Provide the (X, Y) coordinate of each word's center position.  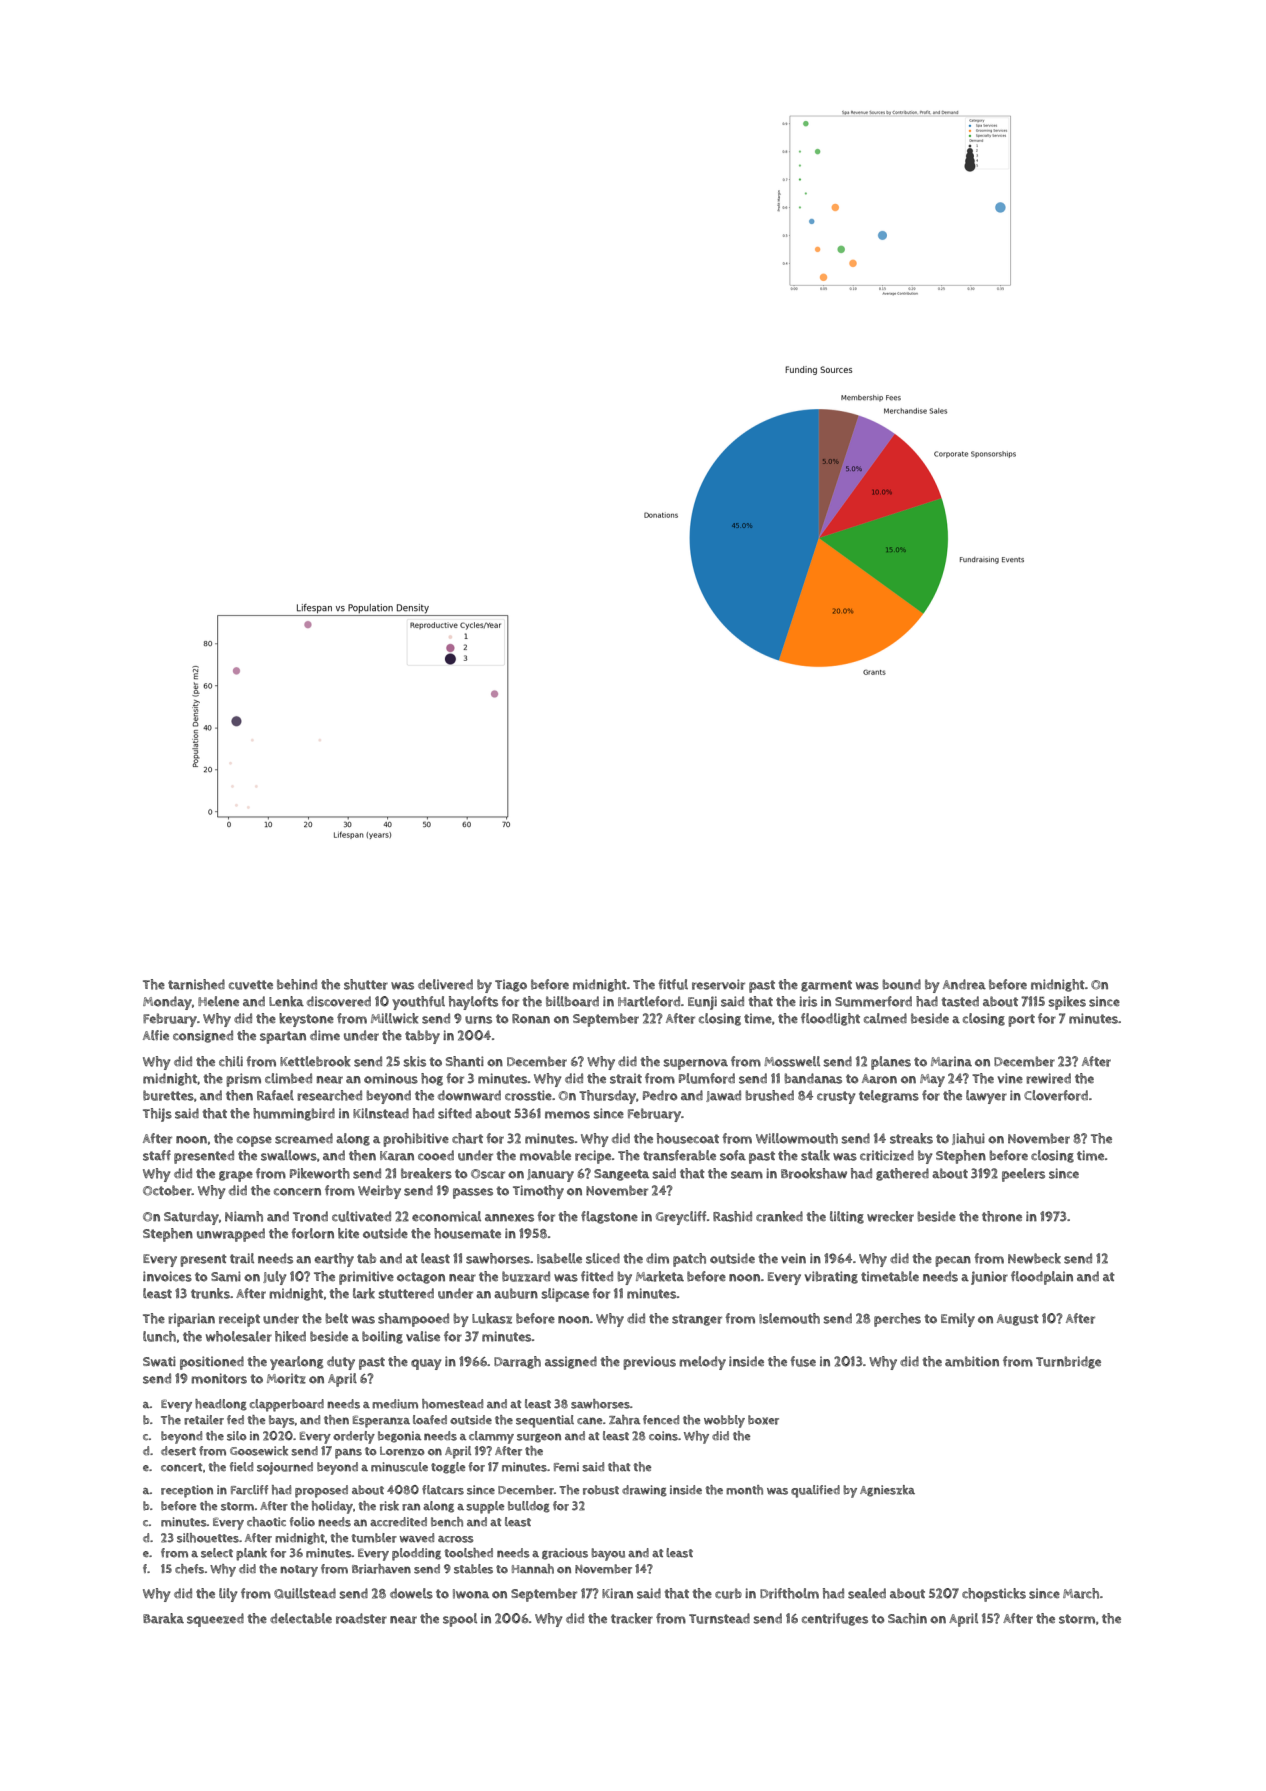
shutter (366, 984)
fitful (673, 984)
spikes (1067, 1003)
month (744, 1490)
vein (793, 1258)
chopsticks (994, 1595)
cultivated (361, 1216)
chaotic (266, 1522)
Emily (958, 1320)
